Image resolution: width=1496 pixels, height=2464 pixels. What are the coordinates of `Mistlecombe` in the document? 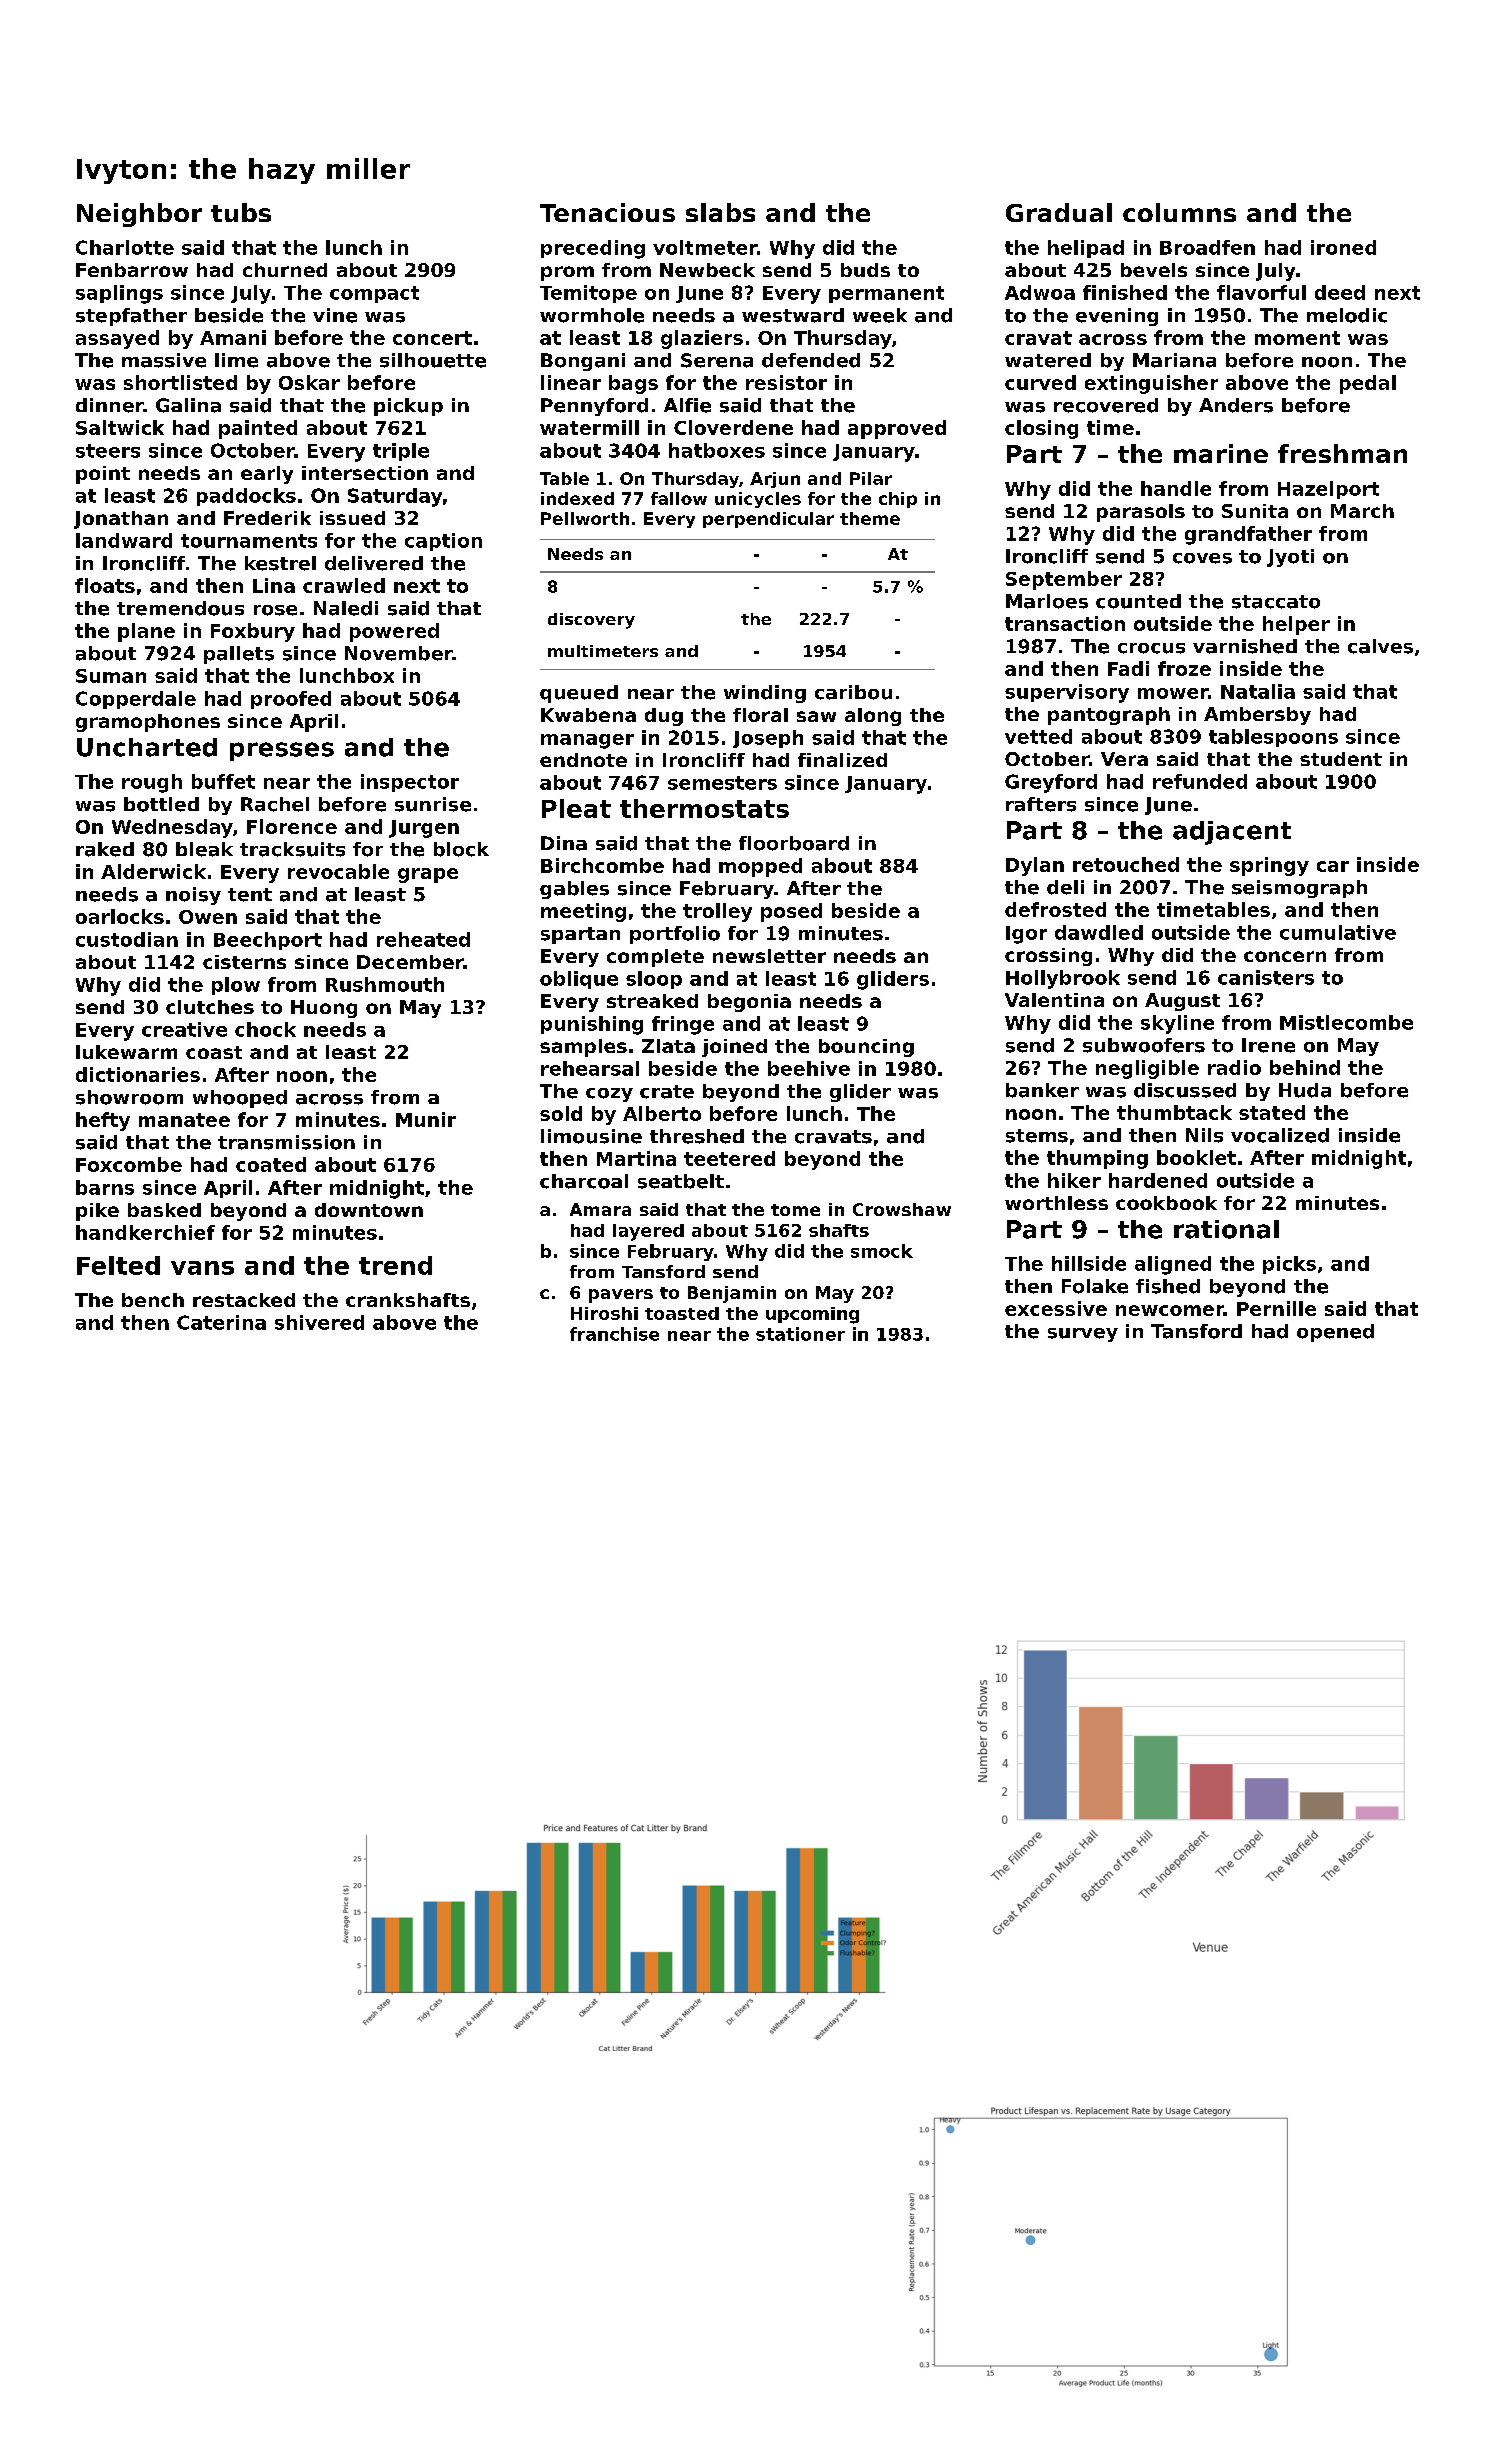 It's located at (1346, 1022).
